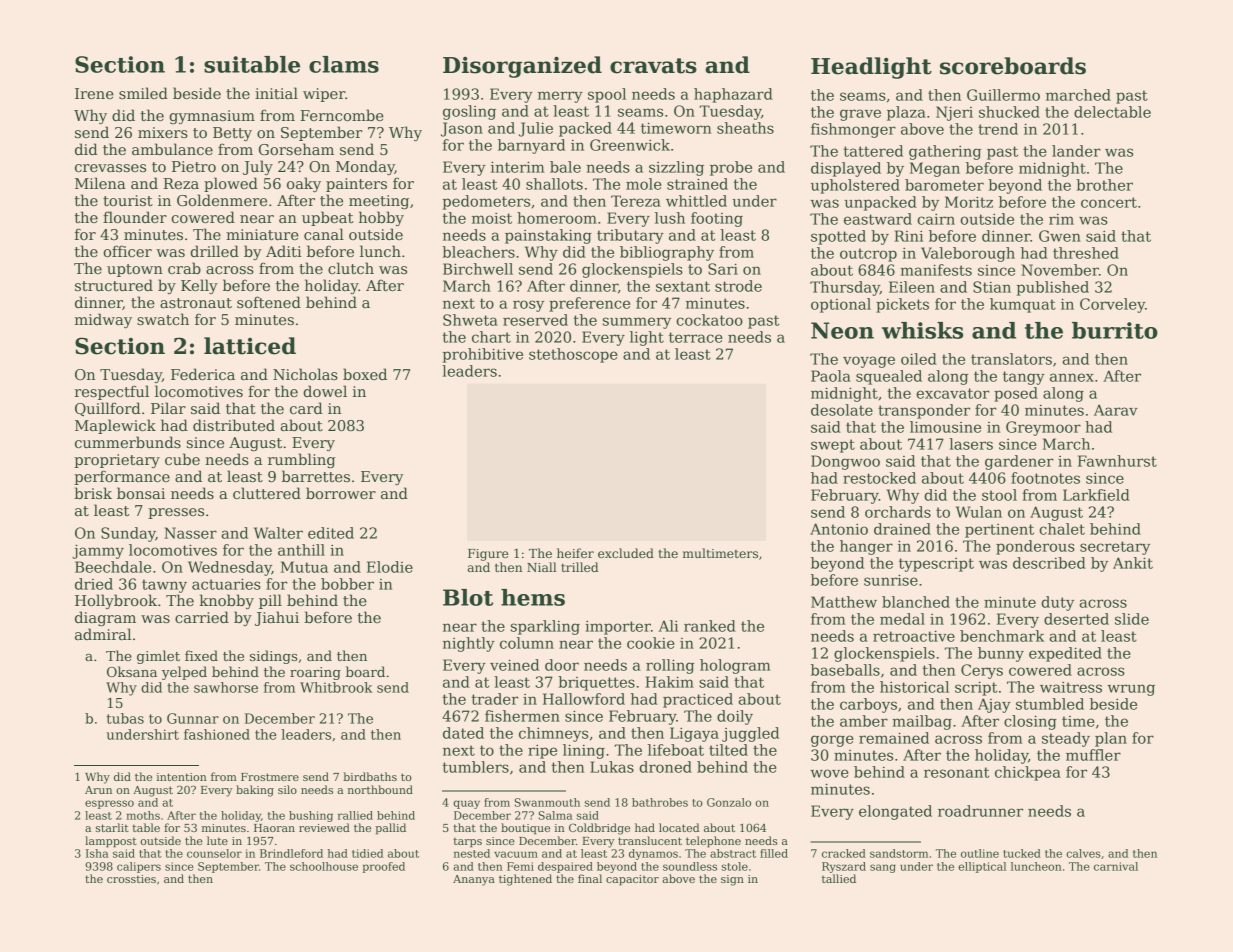 The height and width of the screenshot is (952, 1233). I want to click on sunrise, so click(891, 580).
